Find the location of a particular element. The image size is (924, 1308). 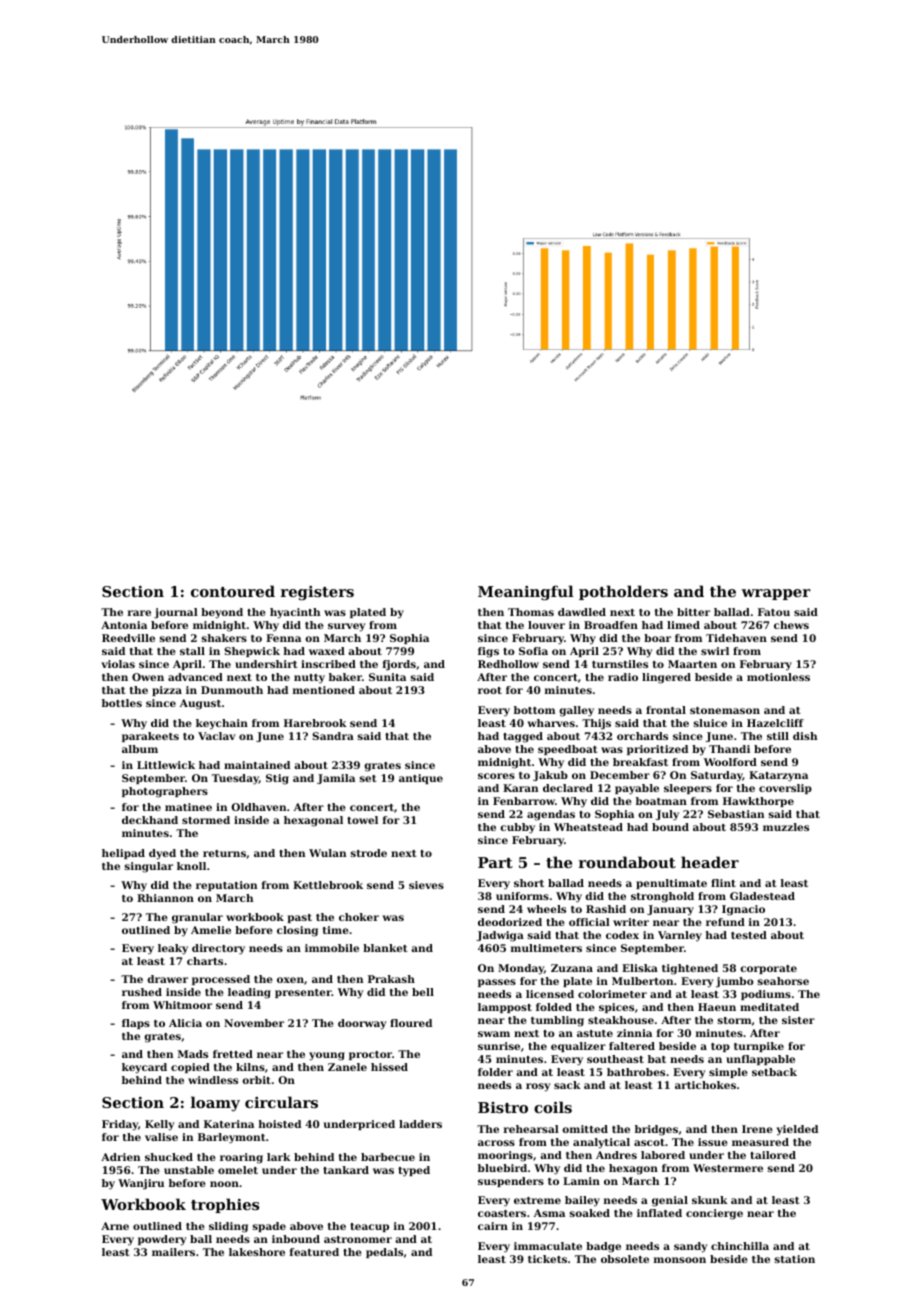

tested is located at coordinates (749, 935).
